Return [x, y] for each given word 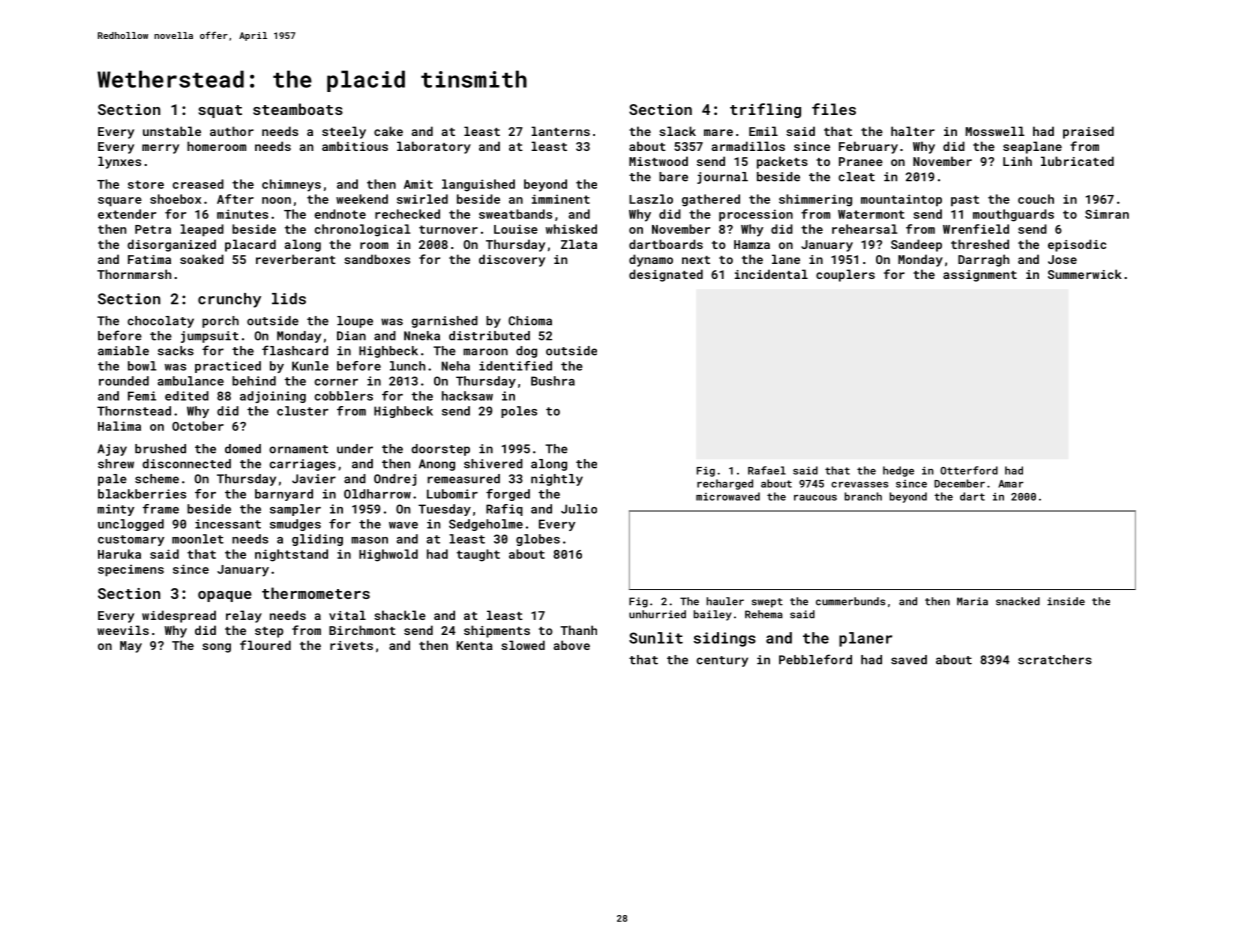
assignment [980, 276]
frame [161, 509]
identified [515, 366]
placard [250, 245]
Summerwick [1085, 274]
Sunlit [656, 638]
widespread [179, 616]
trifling [765, 110]
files [834, 109]
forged [508, 495]
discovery [512, 260]
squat [220, 111]
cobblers [344, 396]
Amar [1011, 484]
